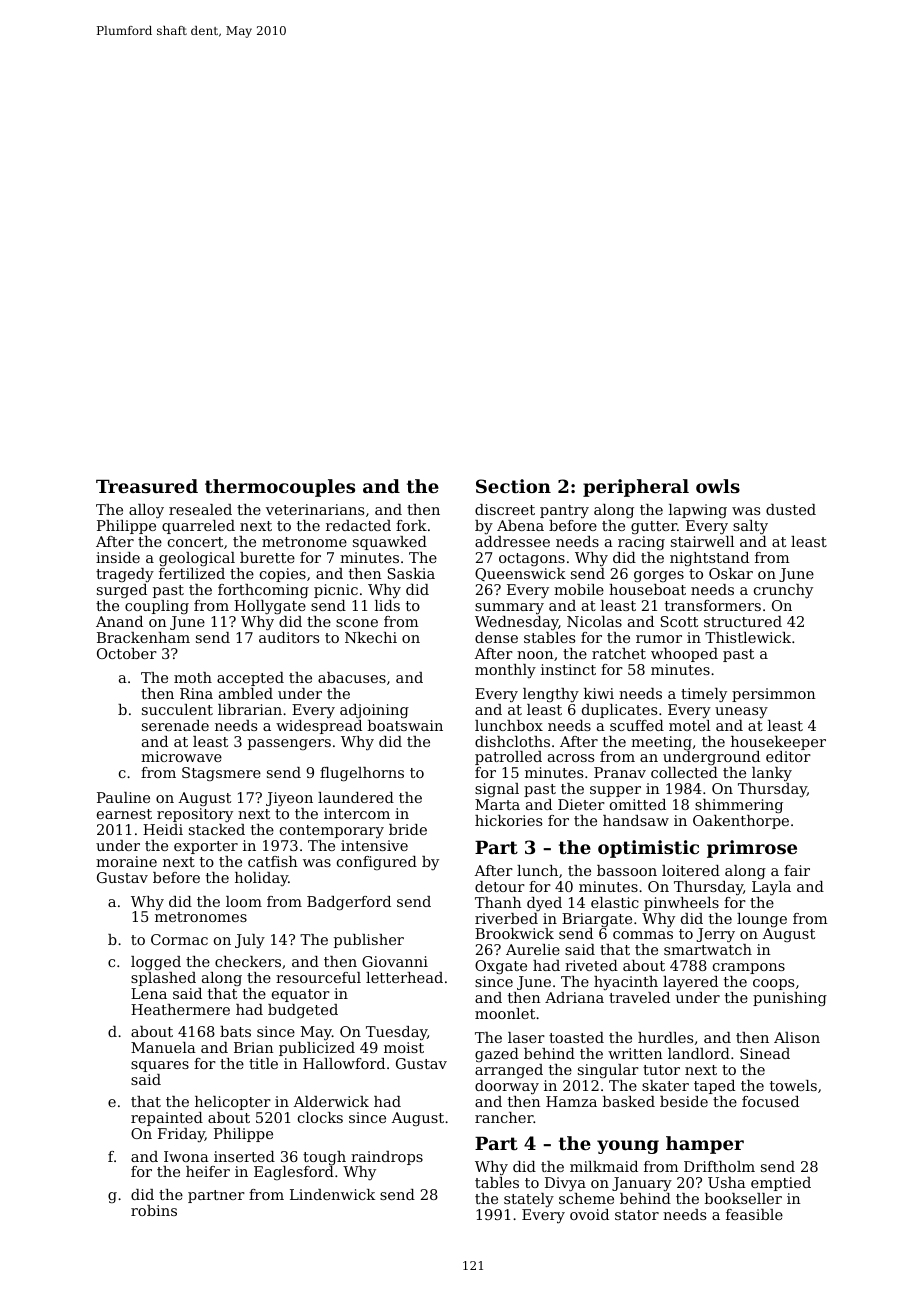  Describe the element at coordinates (749, 968) in the page. I see `crampons` at that location.
